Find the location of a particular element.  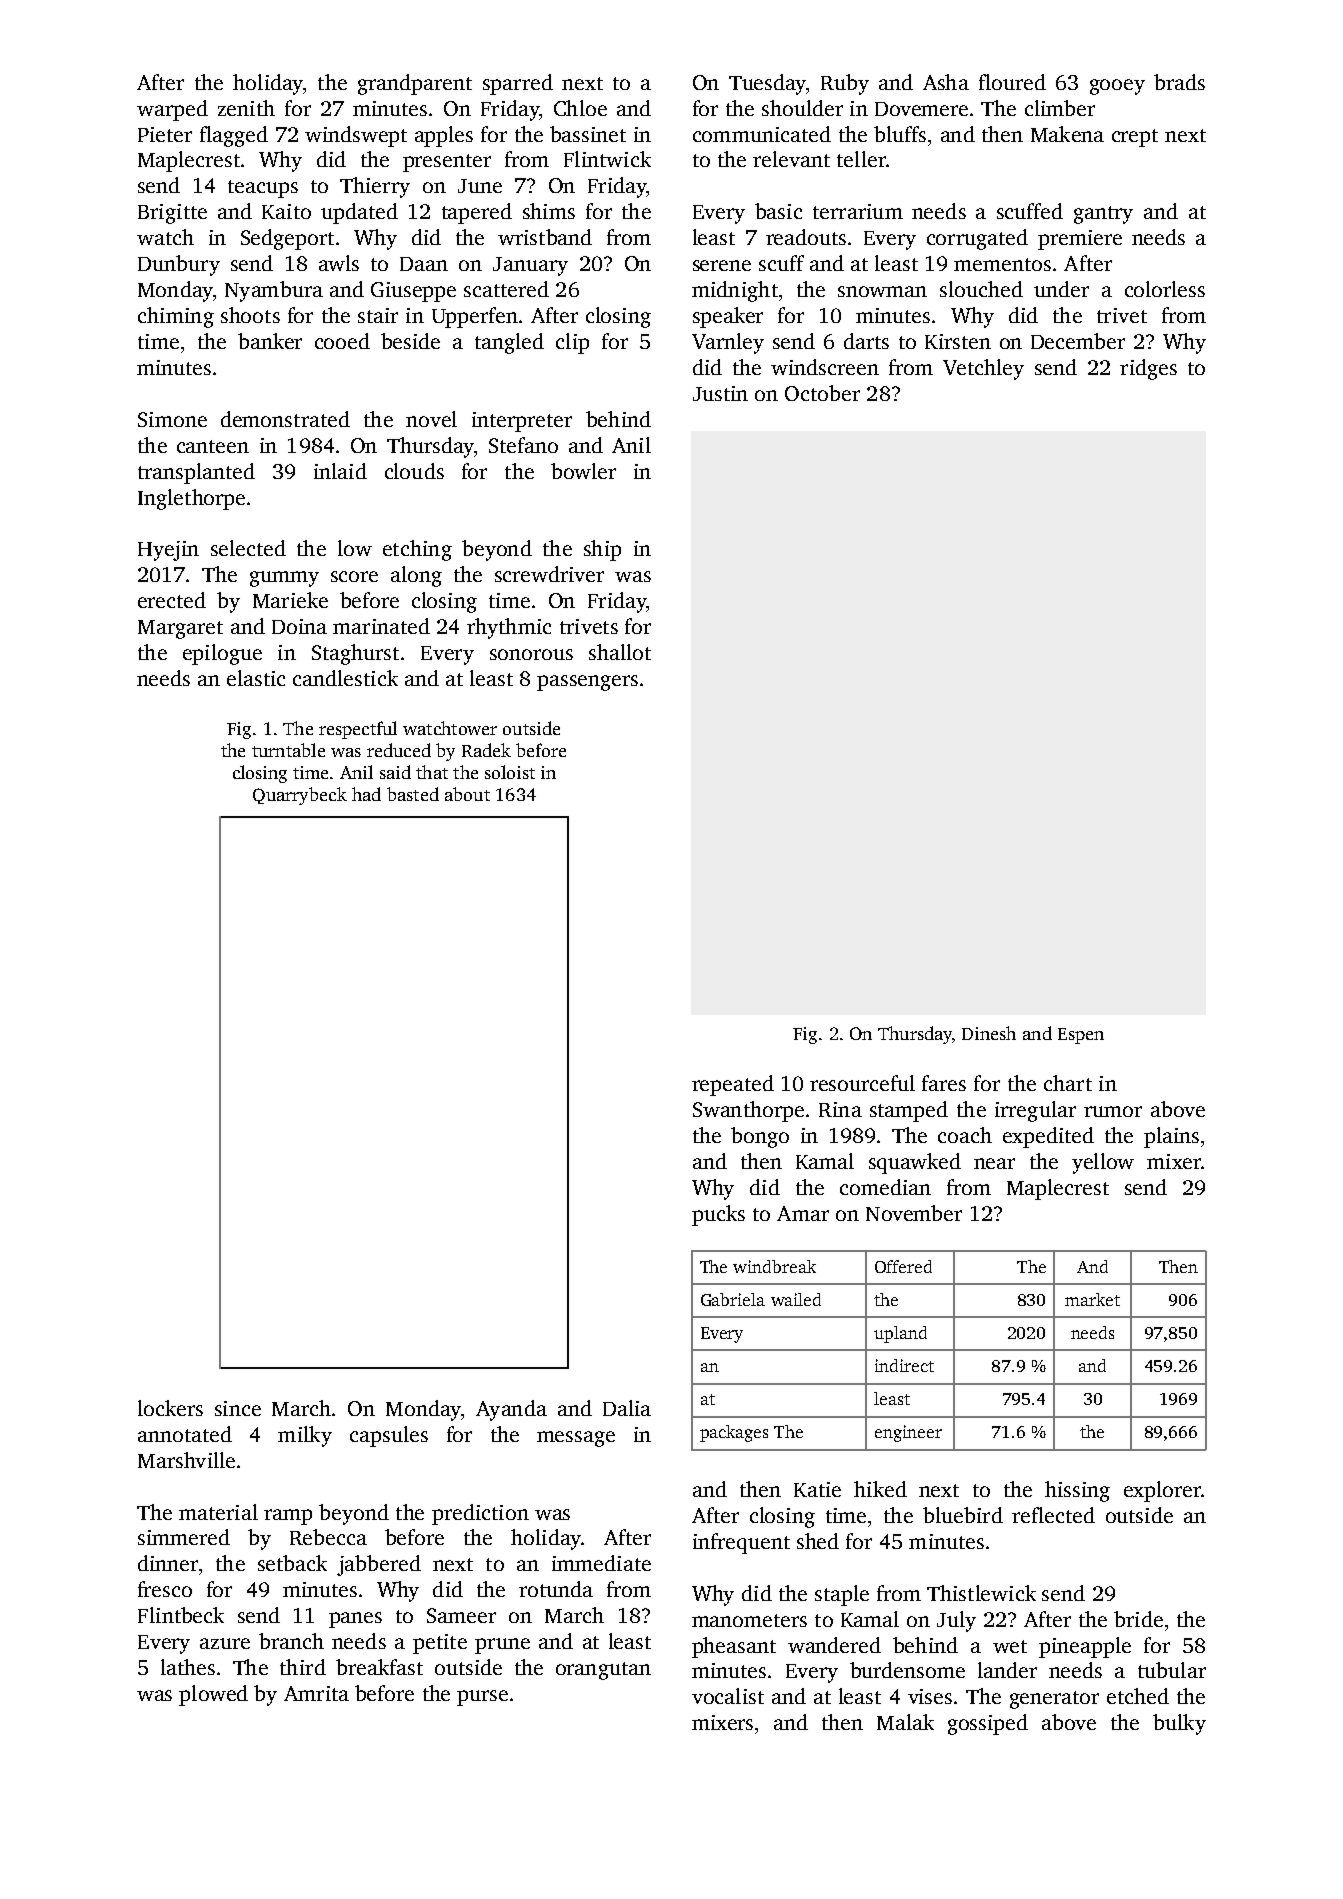

irregular is located at coordinates (1035, 1111).
